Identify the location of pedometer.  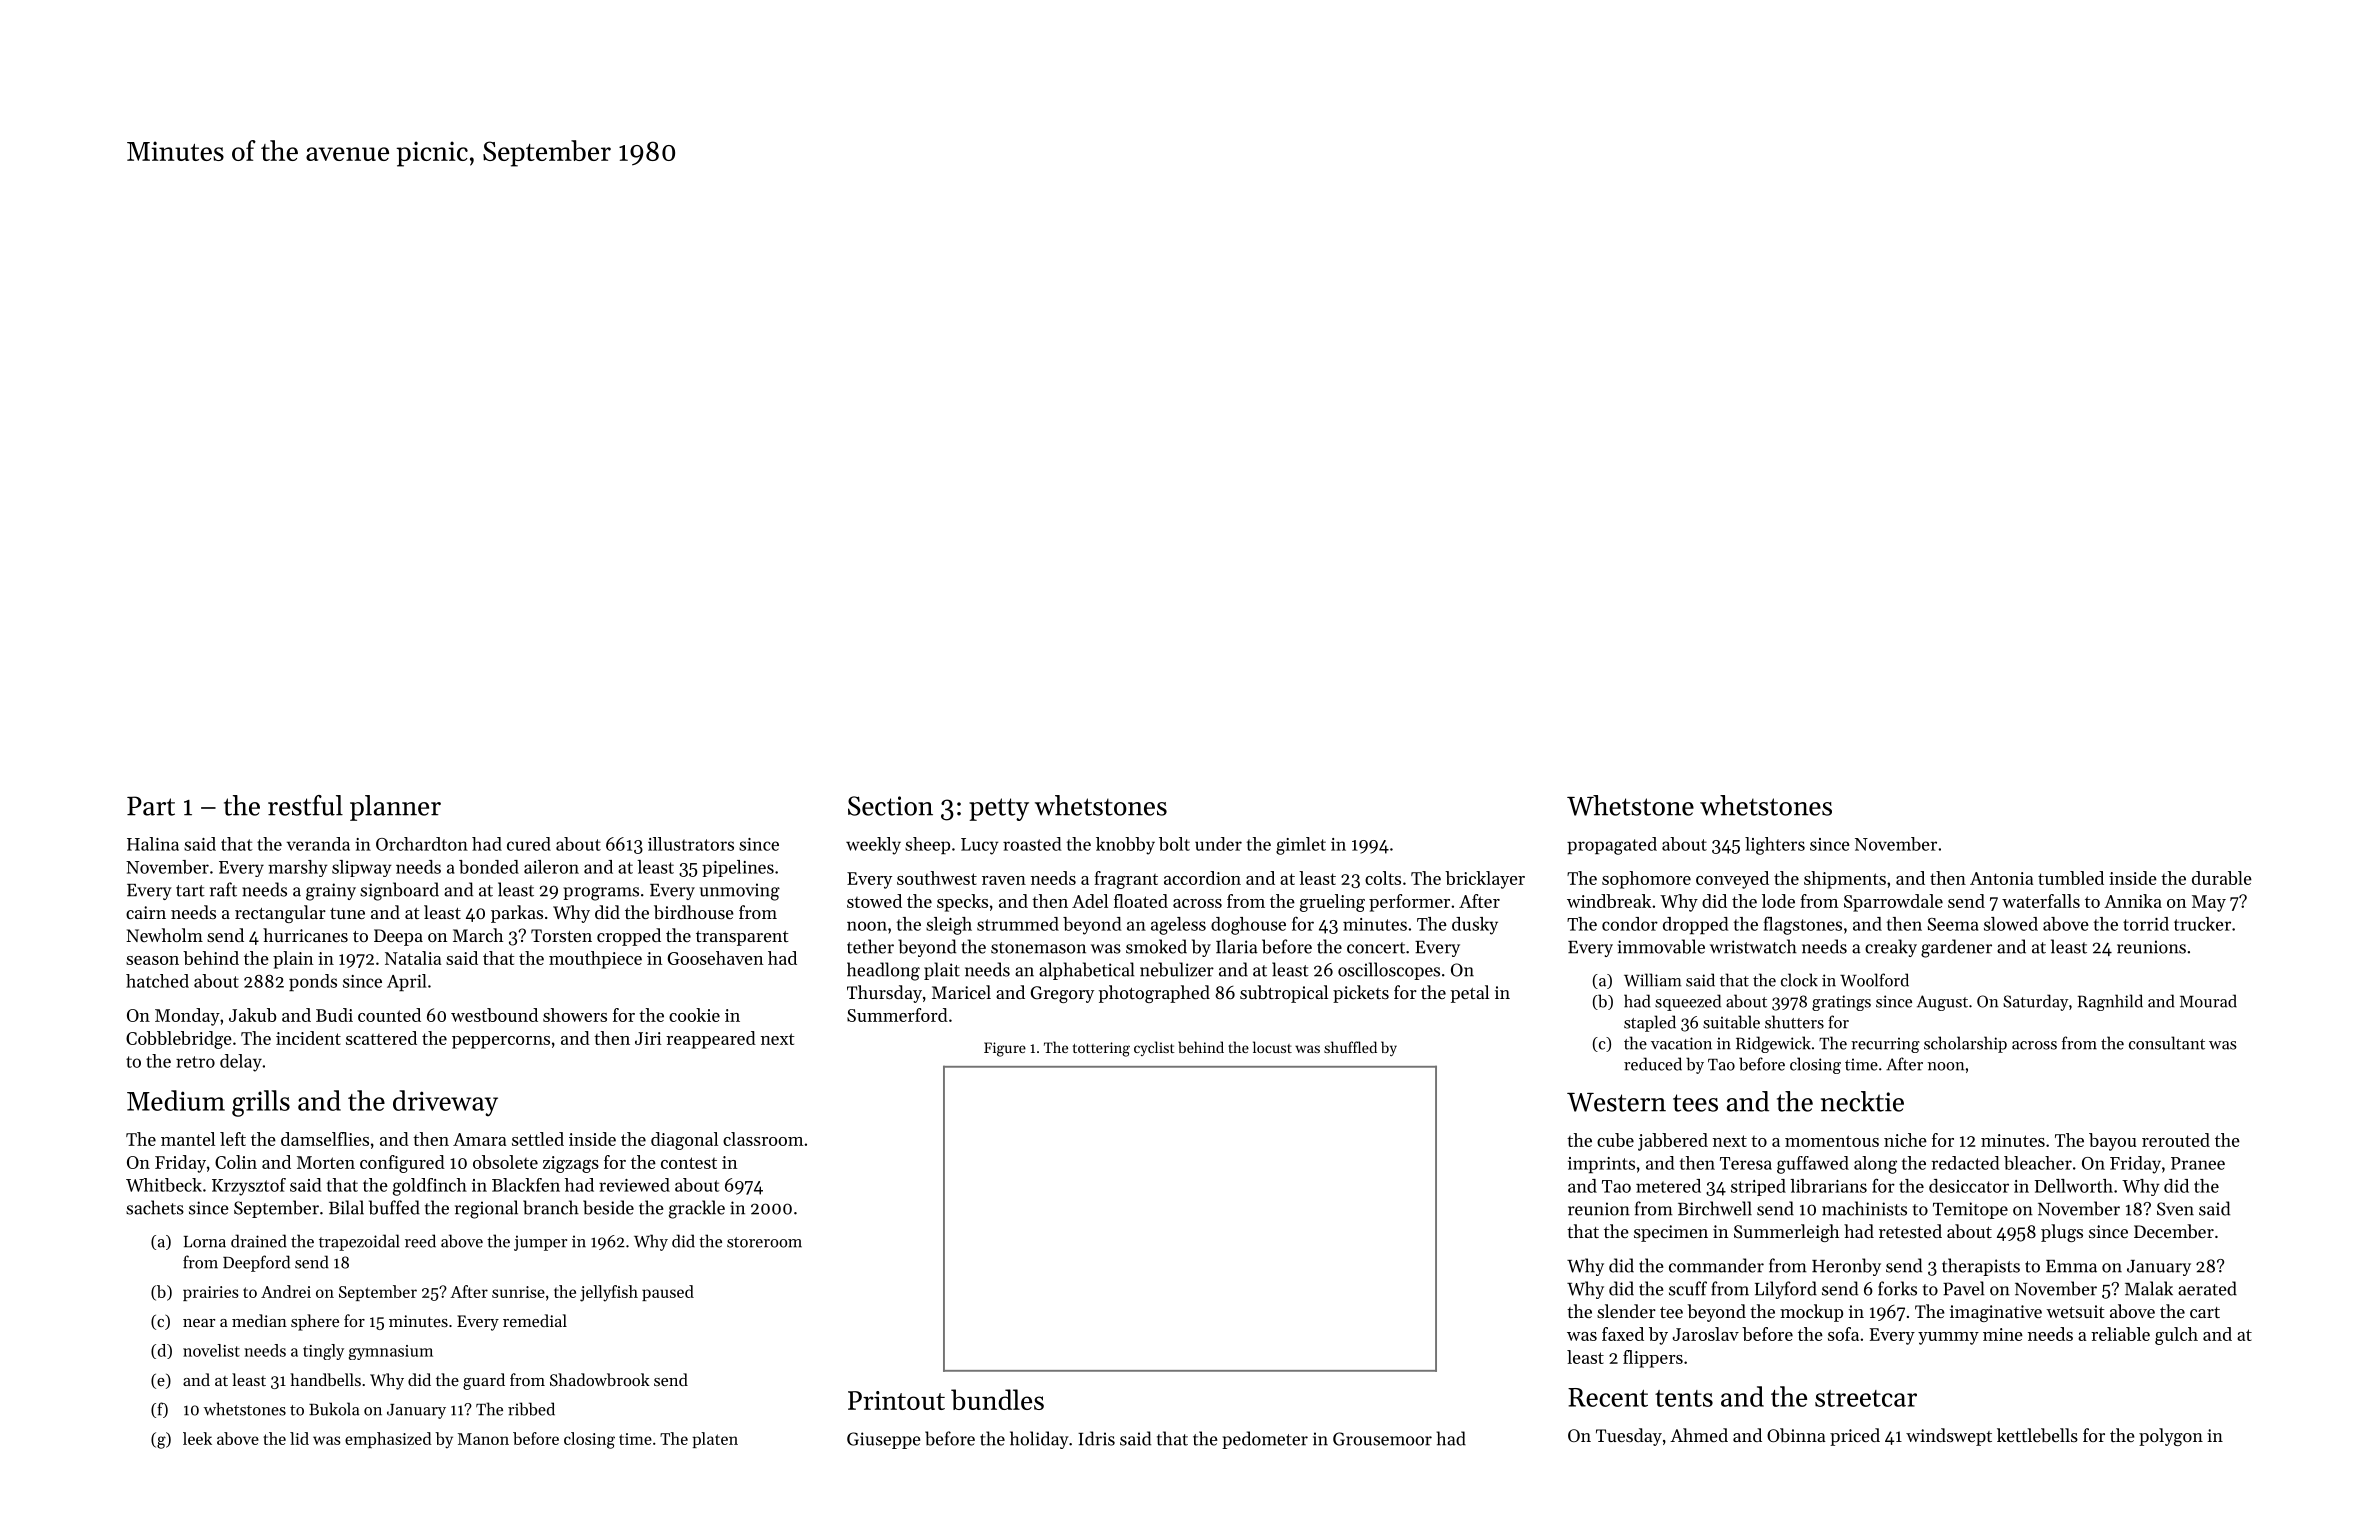
(1265, 1440).
